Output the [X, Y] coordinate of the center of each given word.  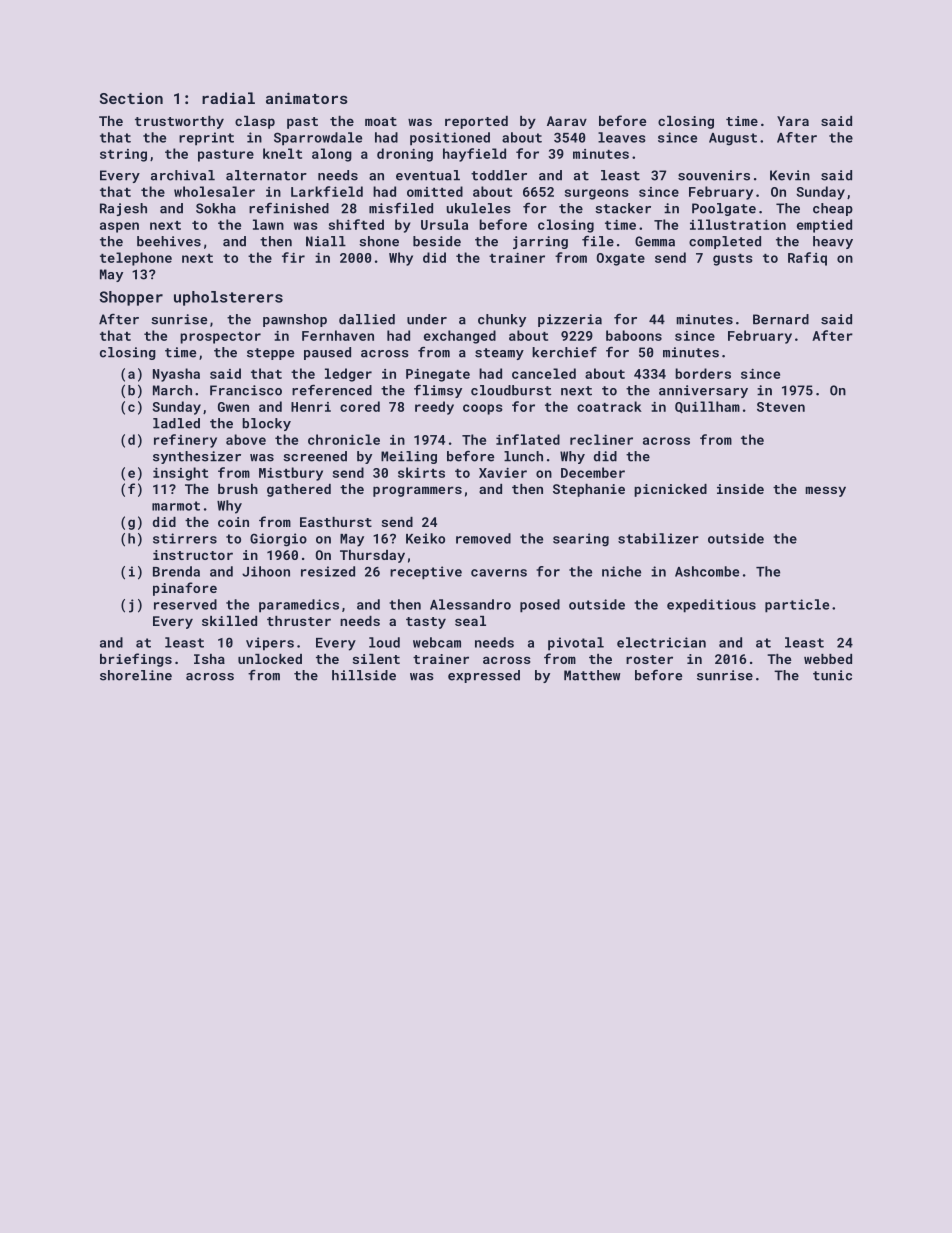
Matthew [592, 675]
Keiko [425, 538]
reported [476, 122]
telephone [136, 259]
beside [437, 241]
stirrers [185, 538]
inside [740, 489]
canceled [544, 373]
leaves [622, 137]
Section [131, 98]
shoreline [136, 675]
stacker [623, 208]
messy [826, 491]
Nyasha [176, 375]
